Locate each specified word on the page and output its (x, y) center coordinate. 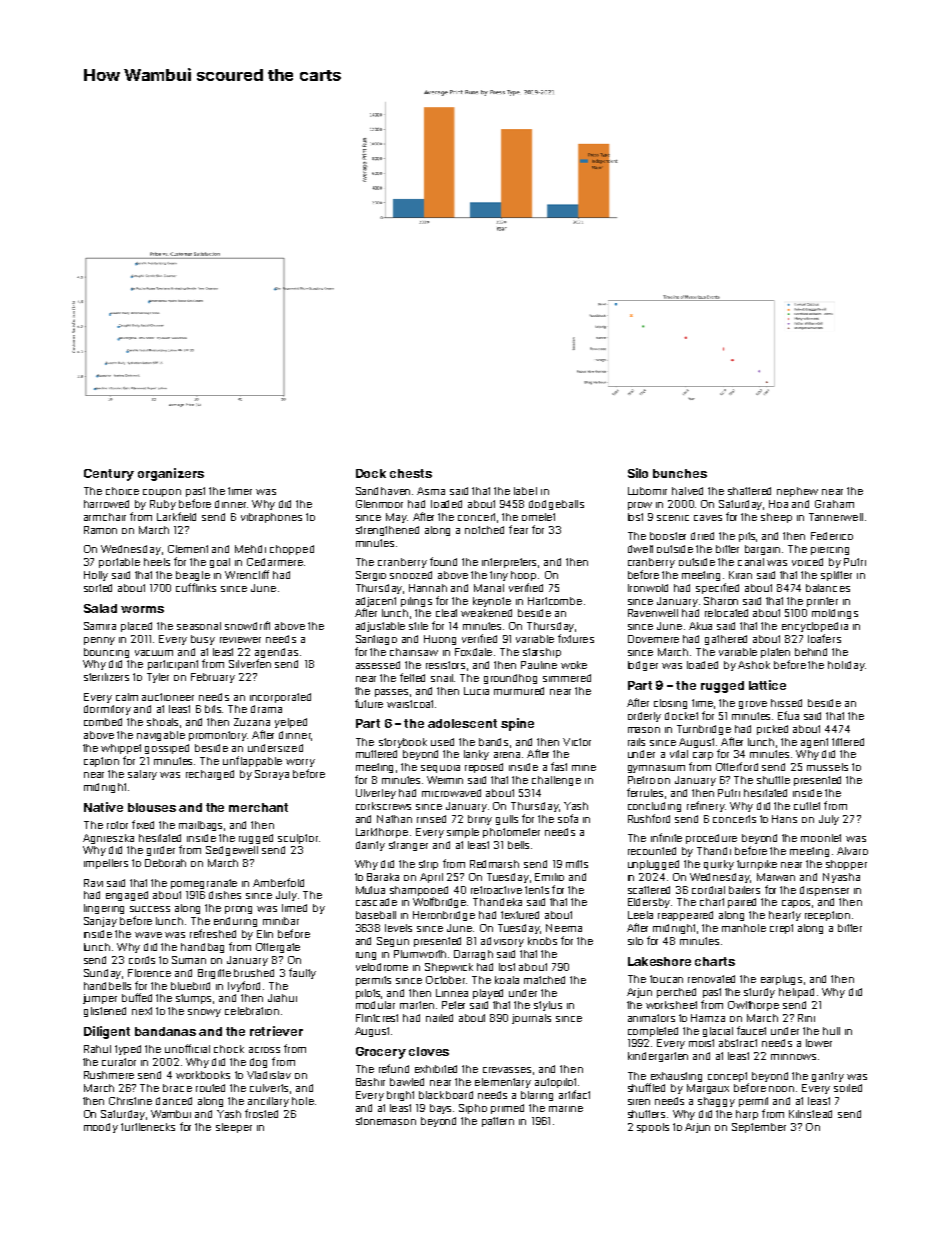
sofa (568, 818)
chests (411, 473)
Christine (130, 1101)
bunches (680, 473)
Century (109, 475)
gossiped (167, 749)
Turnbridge (704, 730)
